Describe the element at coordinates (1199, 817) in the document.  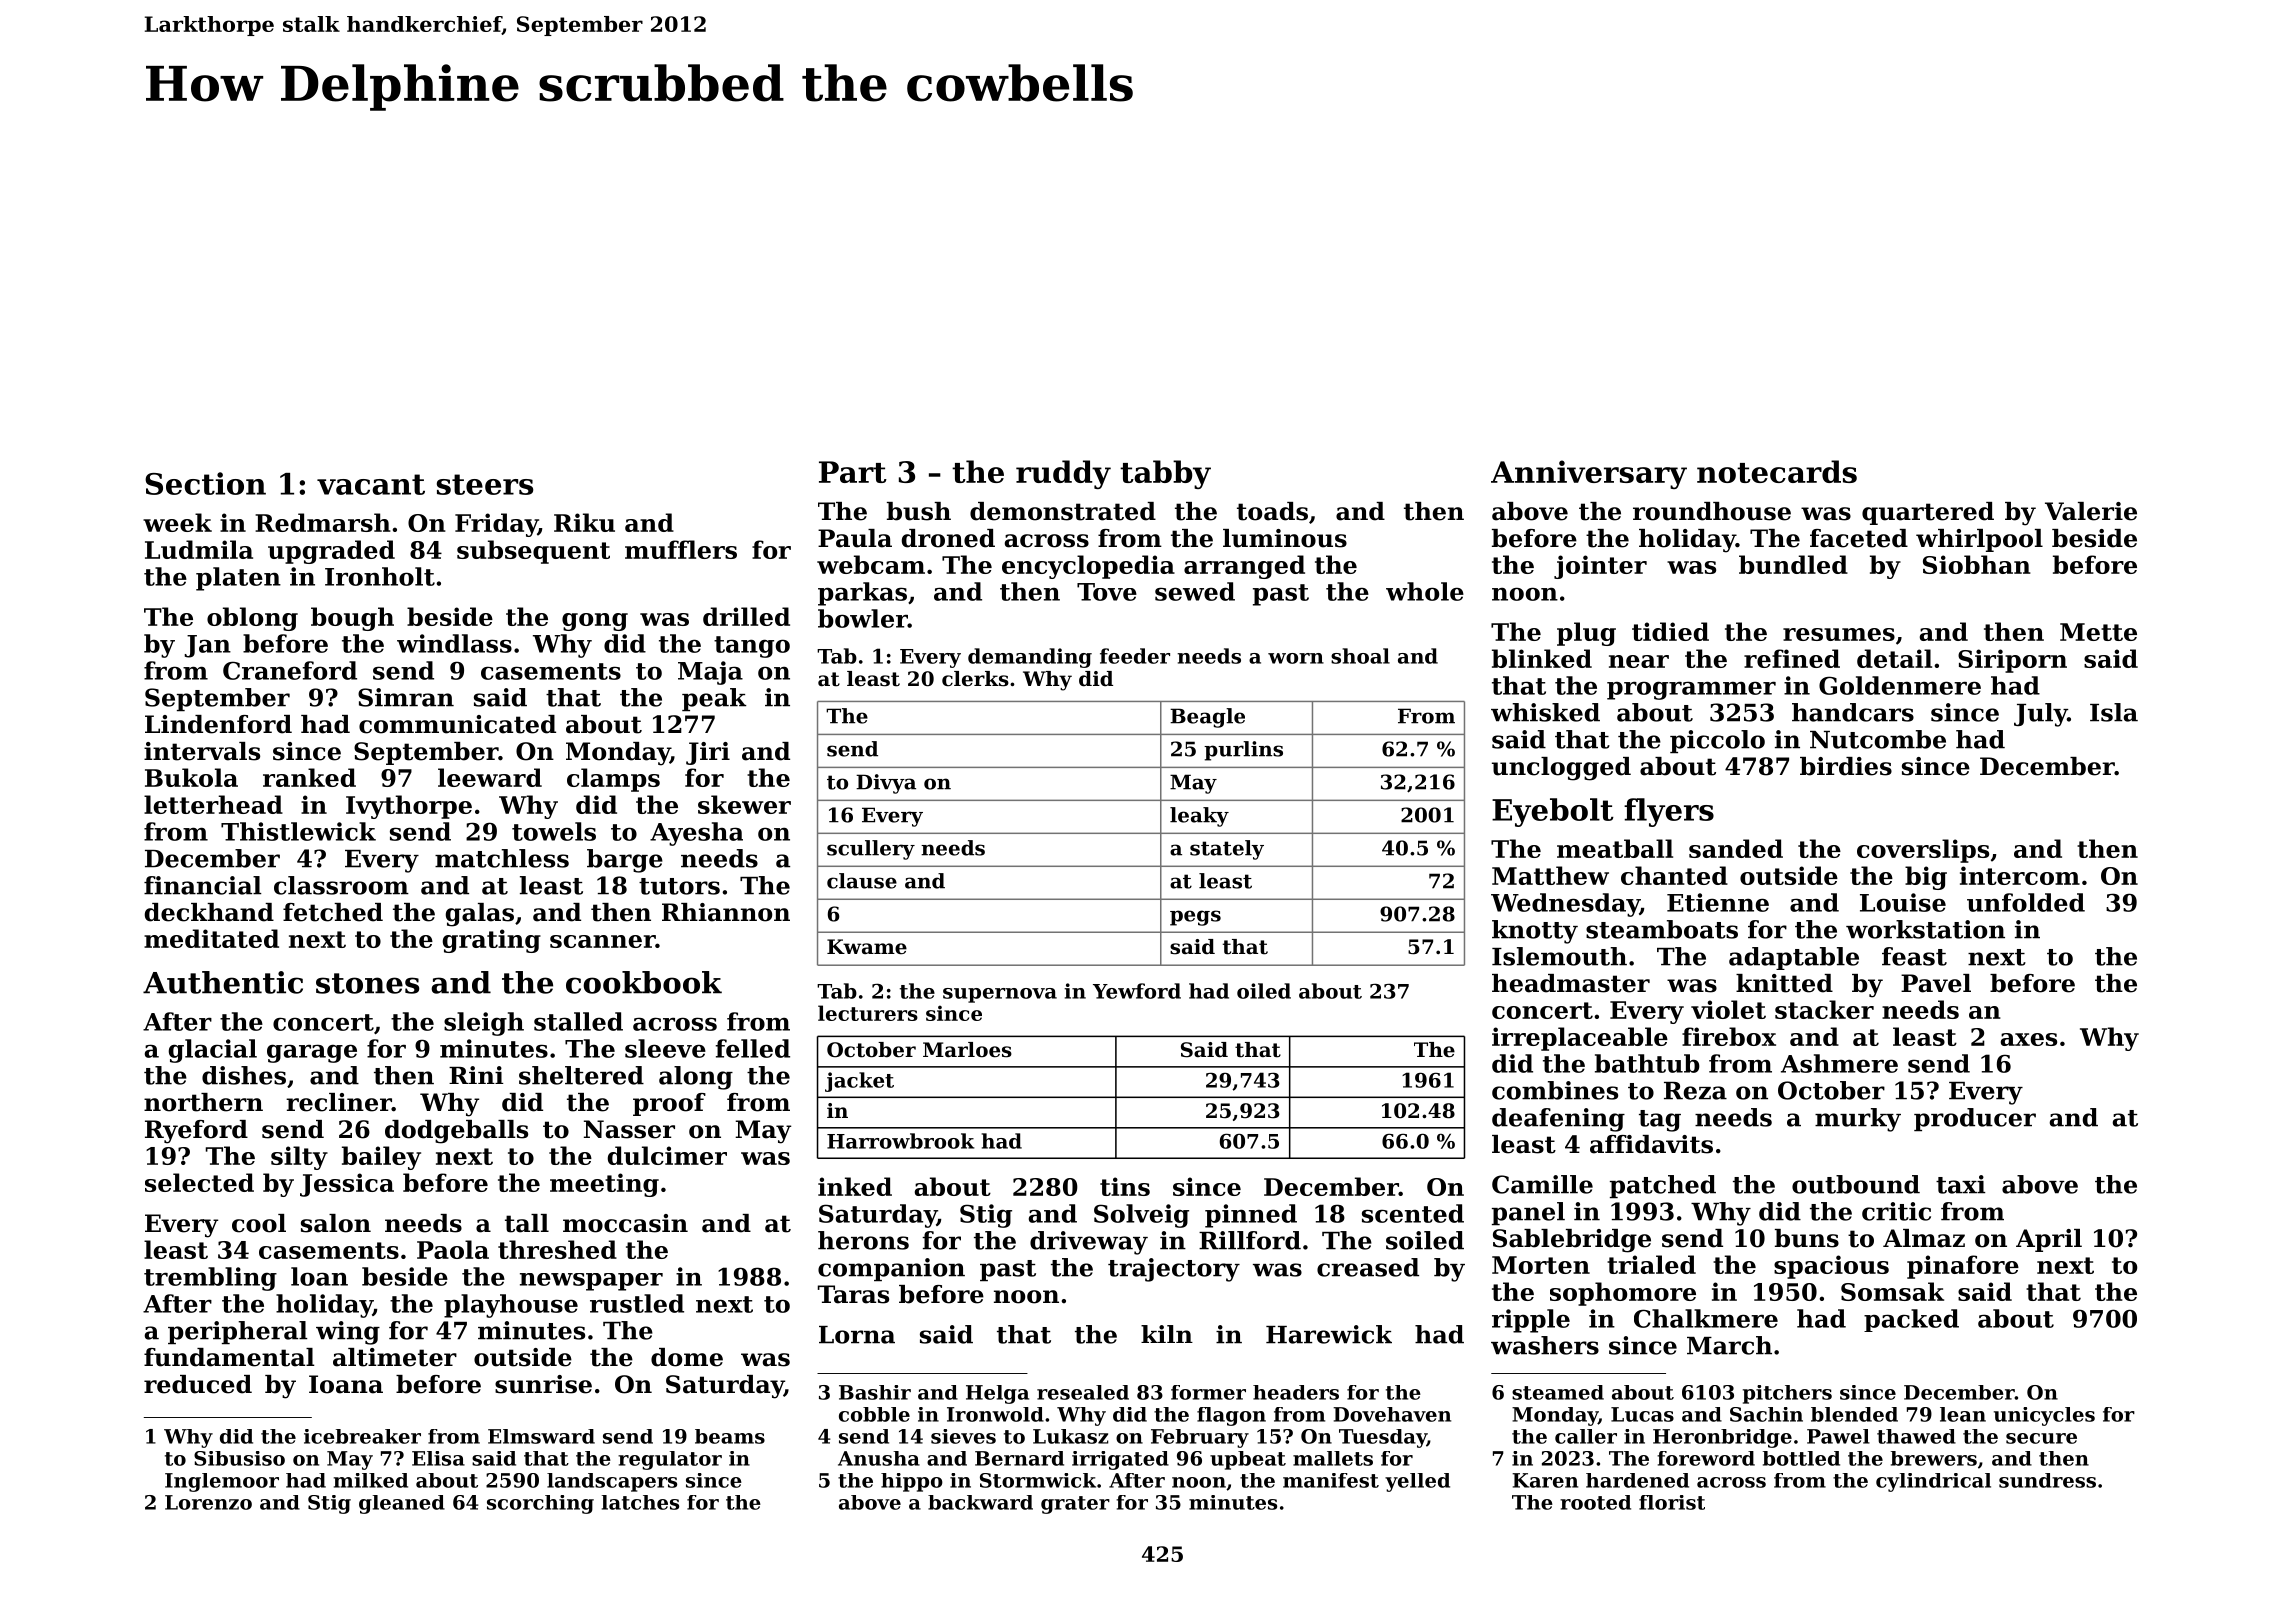
I see `leaky` at that location.
